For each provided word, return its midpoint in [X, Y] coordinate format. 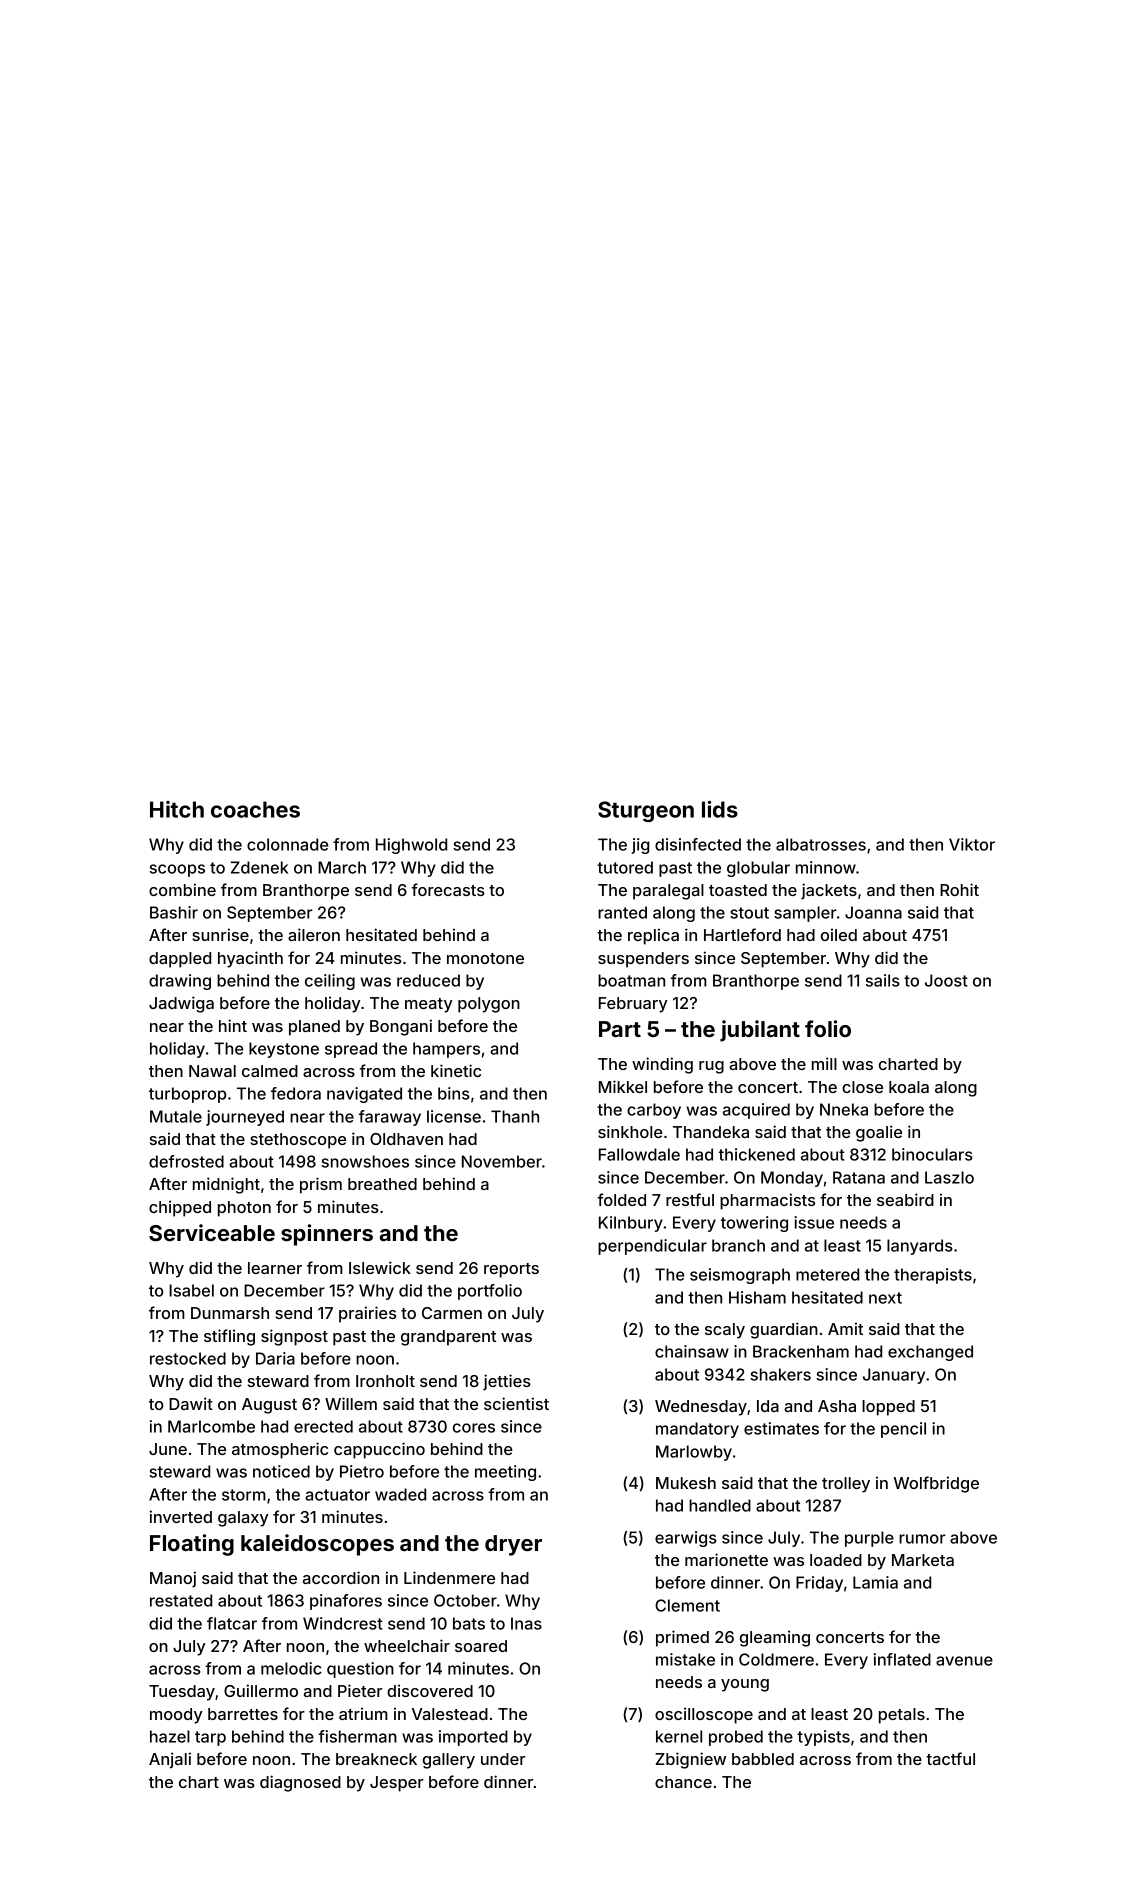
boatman [631, 980]
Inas [526, 1623]
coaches [255, 809]
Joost [946, 980]
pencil [903, 1430]
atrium [363, 1713]
